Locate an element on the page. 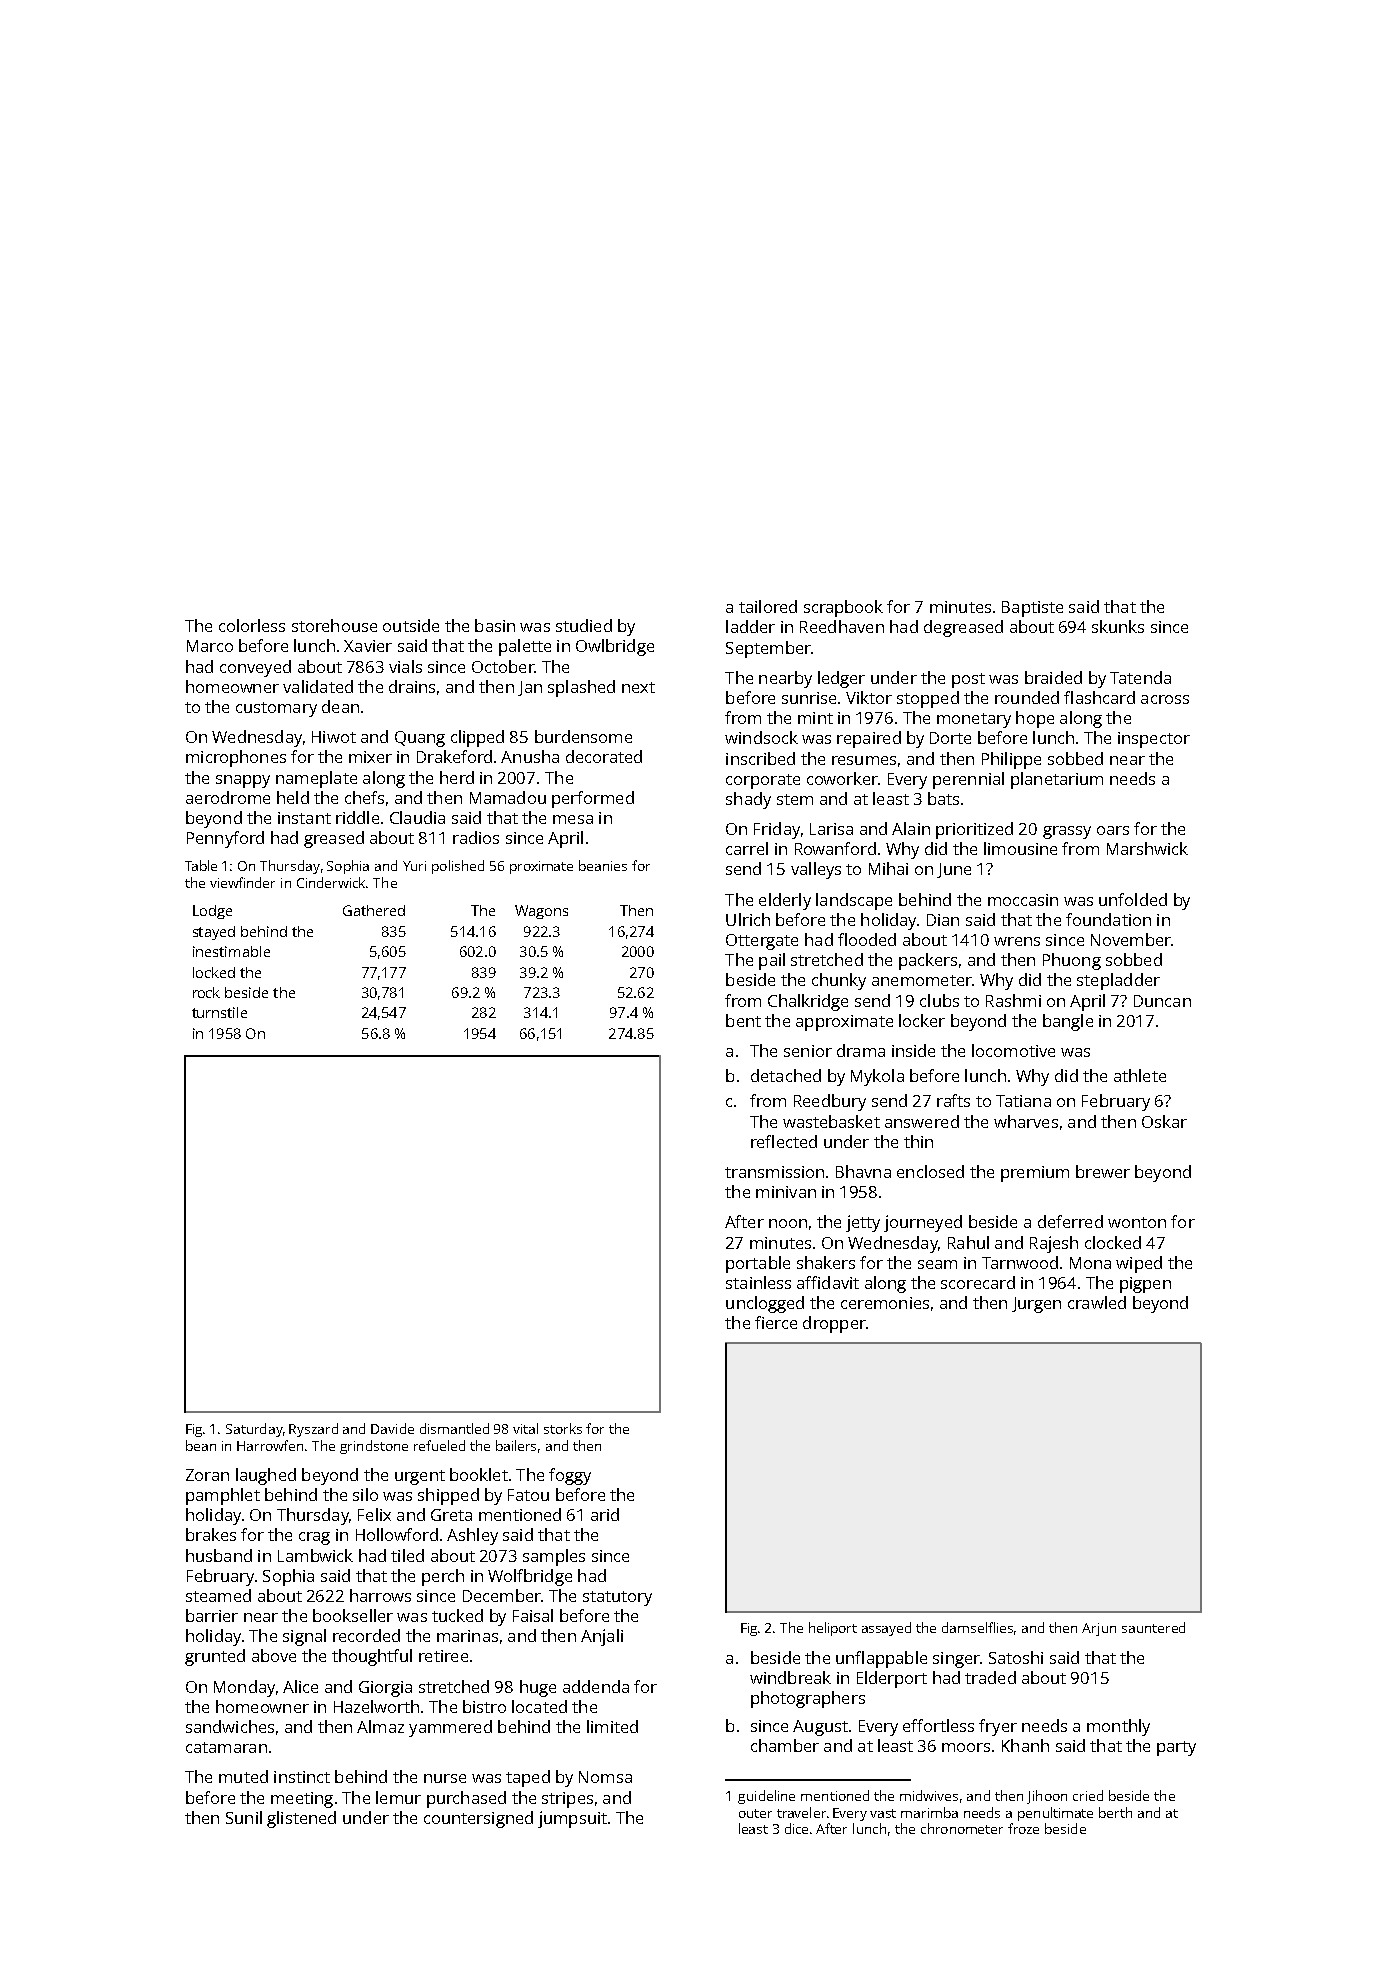 Image resolution: width=1386 pixels, height=1969 pixels. Pennyford is located at coordinates (225, 839).
